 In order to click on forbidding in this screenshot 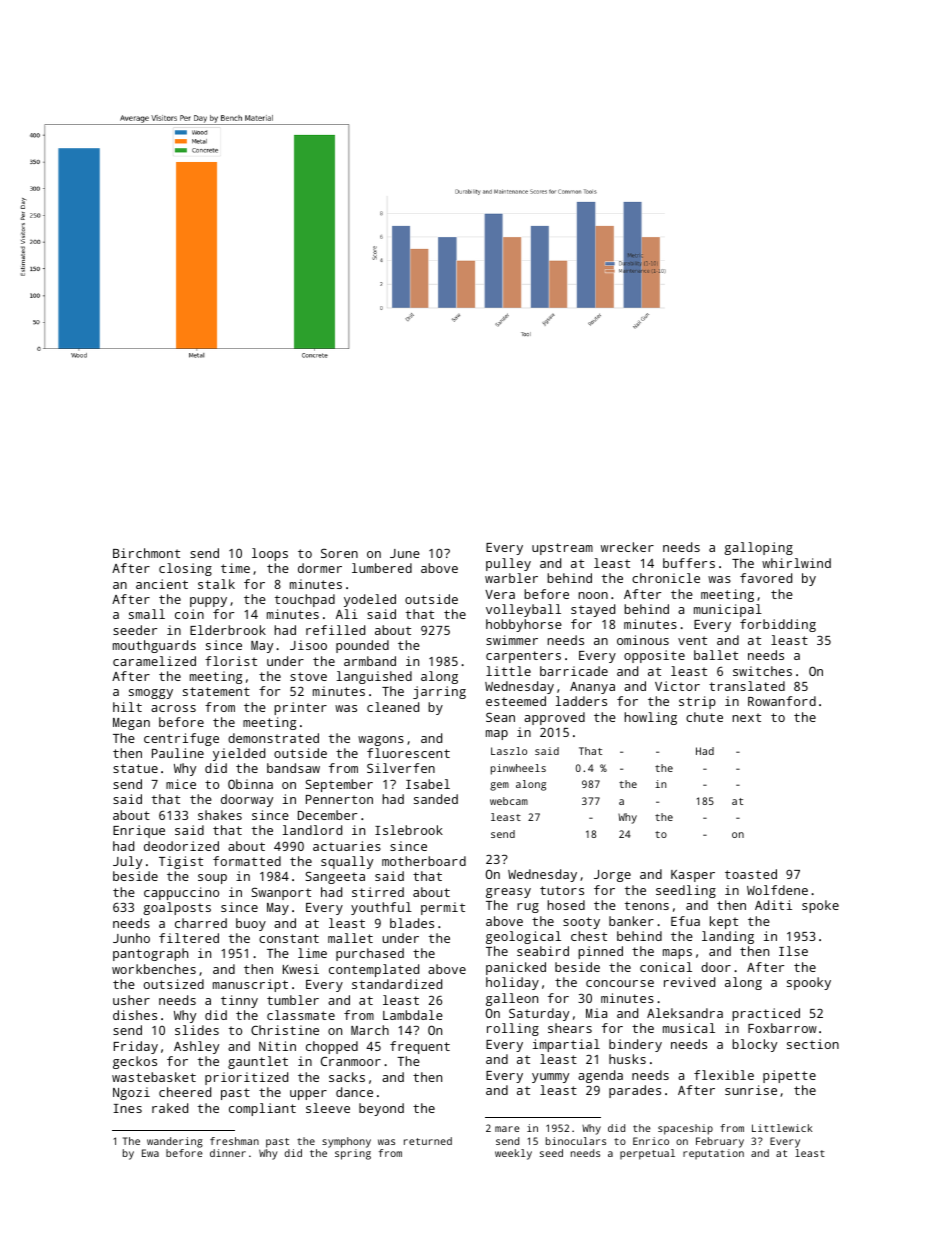, I will do `click(778, 625)`.
